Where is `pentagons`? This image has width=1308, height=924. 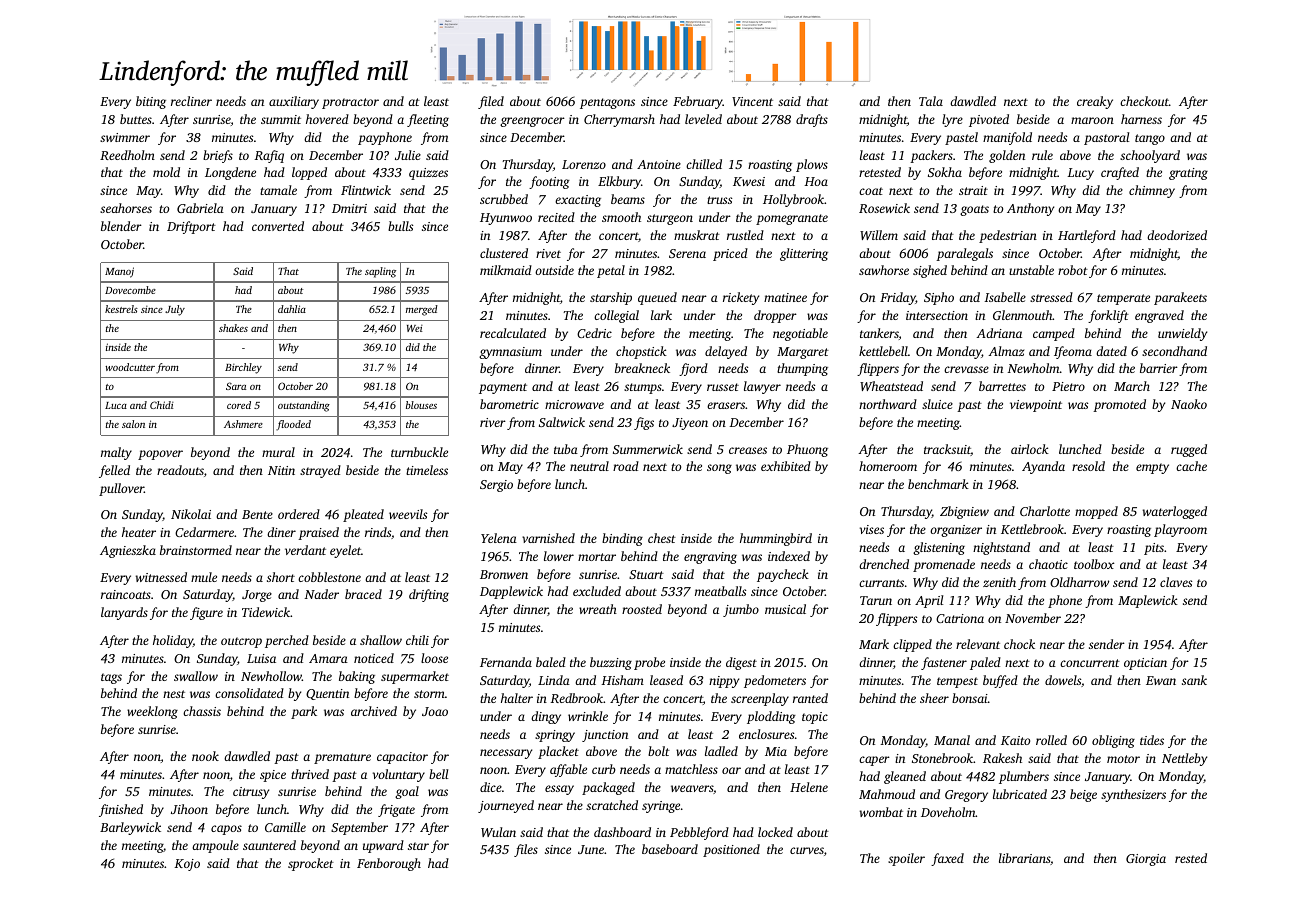
pentagons is located at coordinates (607, 103).
